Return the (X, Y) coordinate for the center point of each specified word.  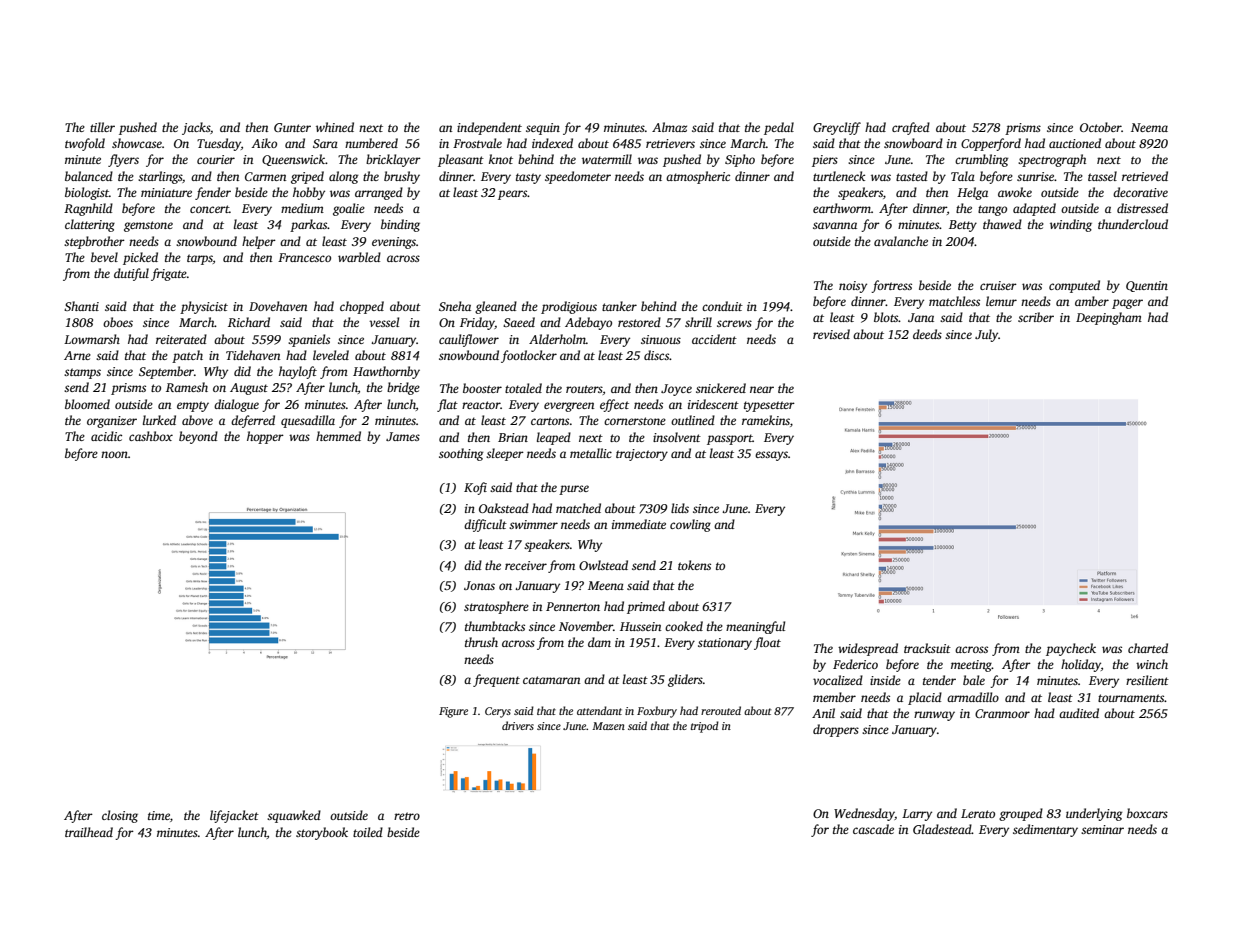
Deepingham (1109, 318)
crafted (911, 128)
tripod (705, 727)
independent (489, 128)
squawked (294, 816)
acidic (106, 436)
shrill (698, 322)
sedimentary (1045, 830)
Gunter (292, 127)
